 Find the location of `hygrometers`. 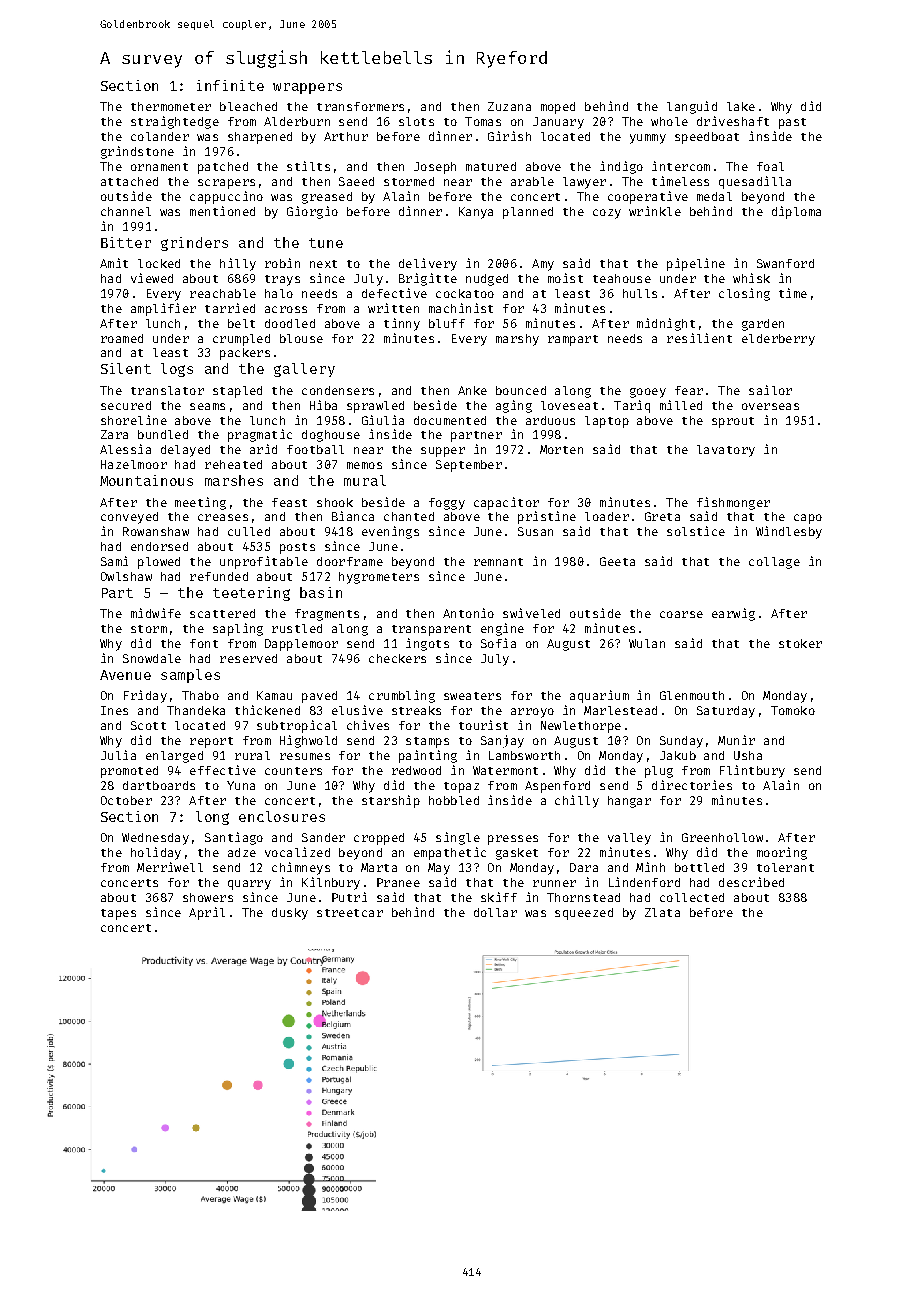

hygrometers is located at coordinates (379, 578).
